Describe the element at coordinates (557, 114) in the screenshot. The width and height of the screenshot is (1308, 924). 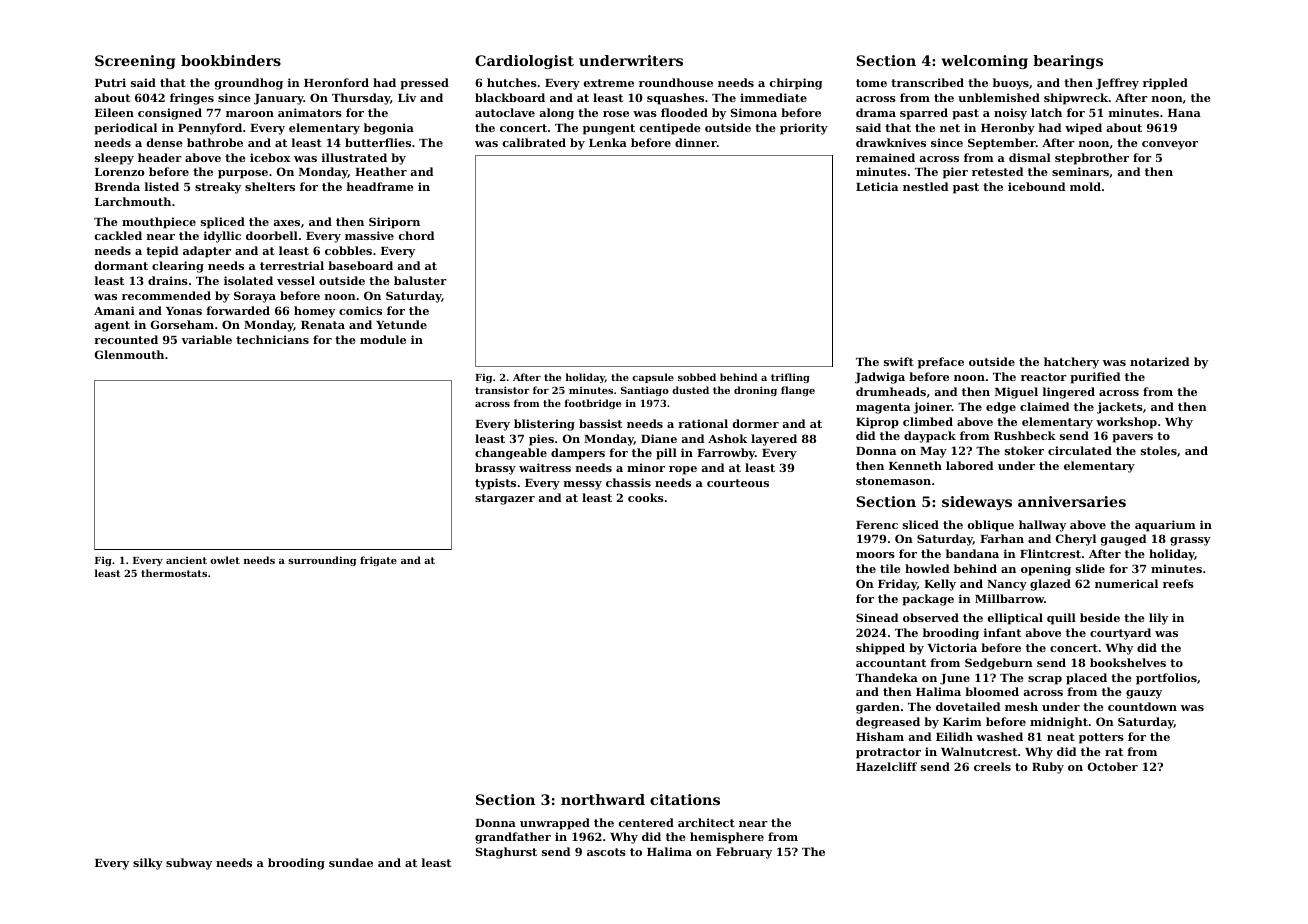
I see `along` at that location.
